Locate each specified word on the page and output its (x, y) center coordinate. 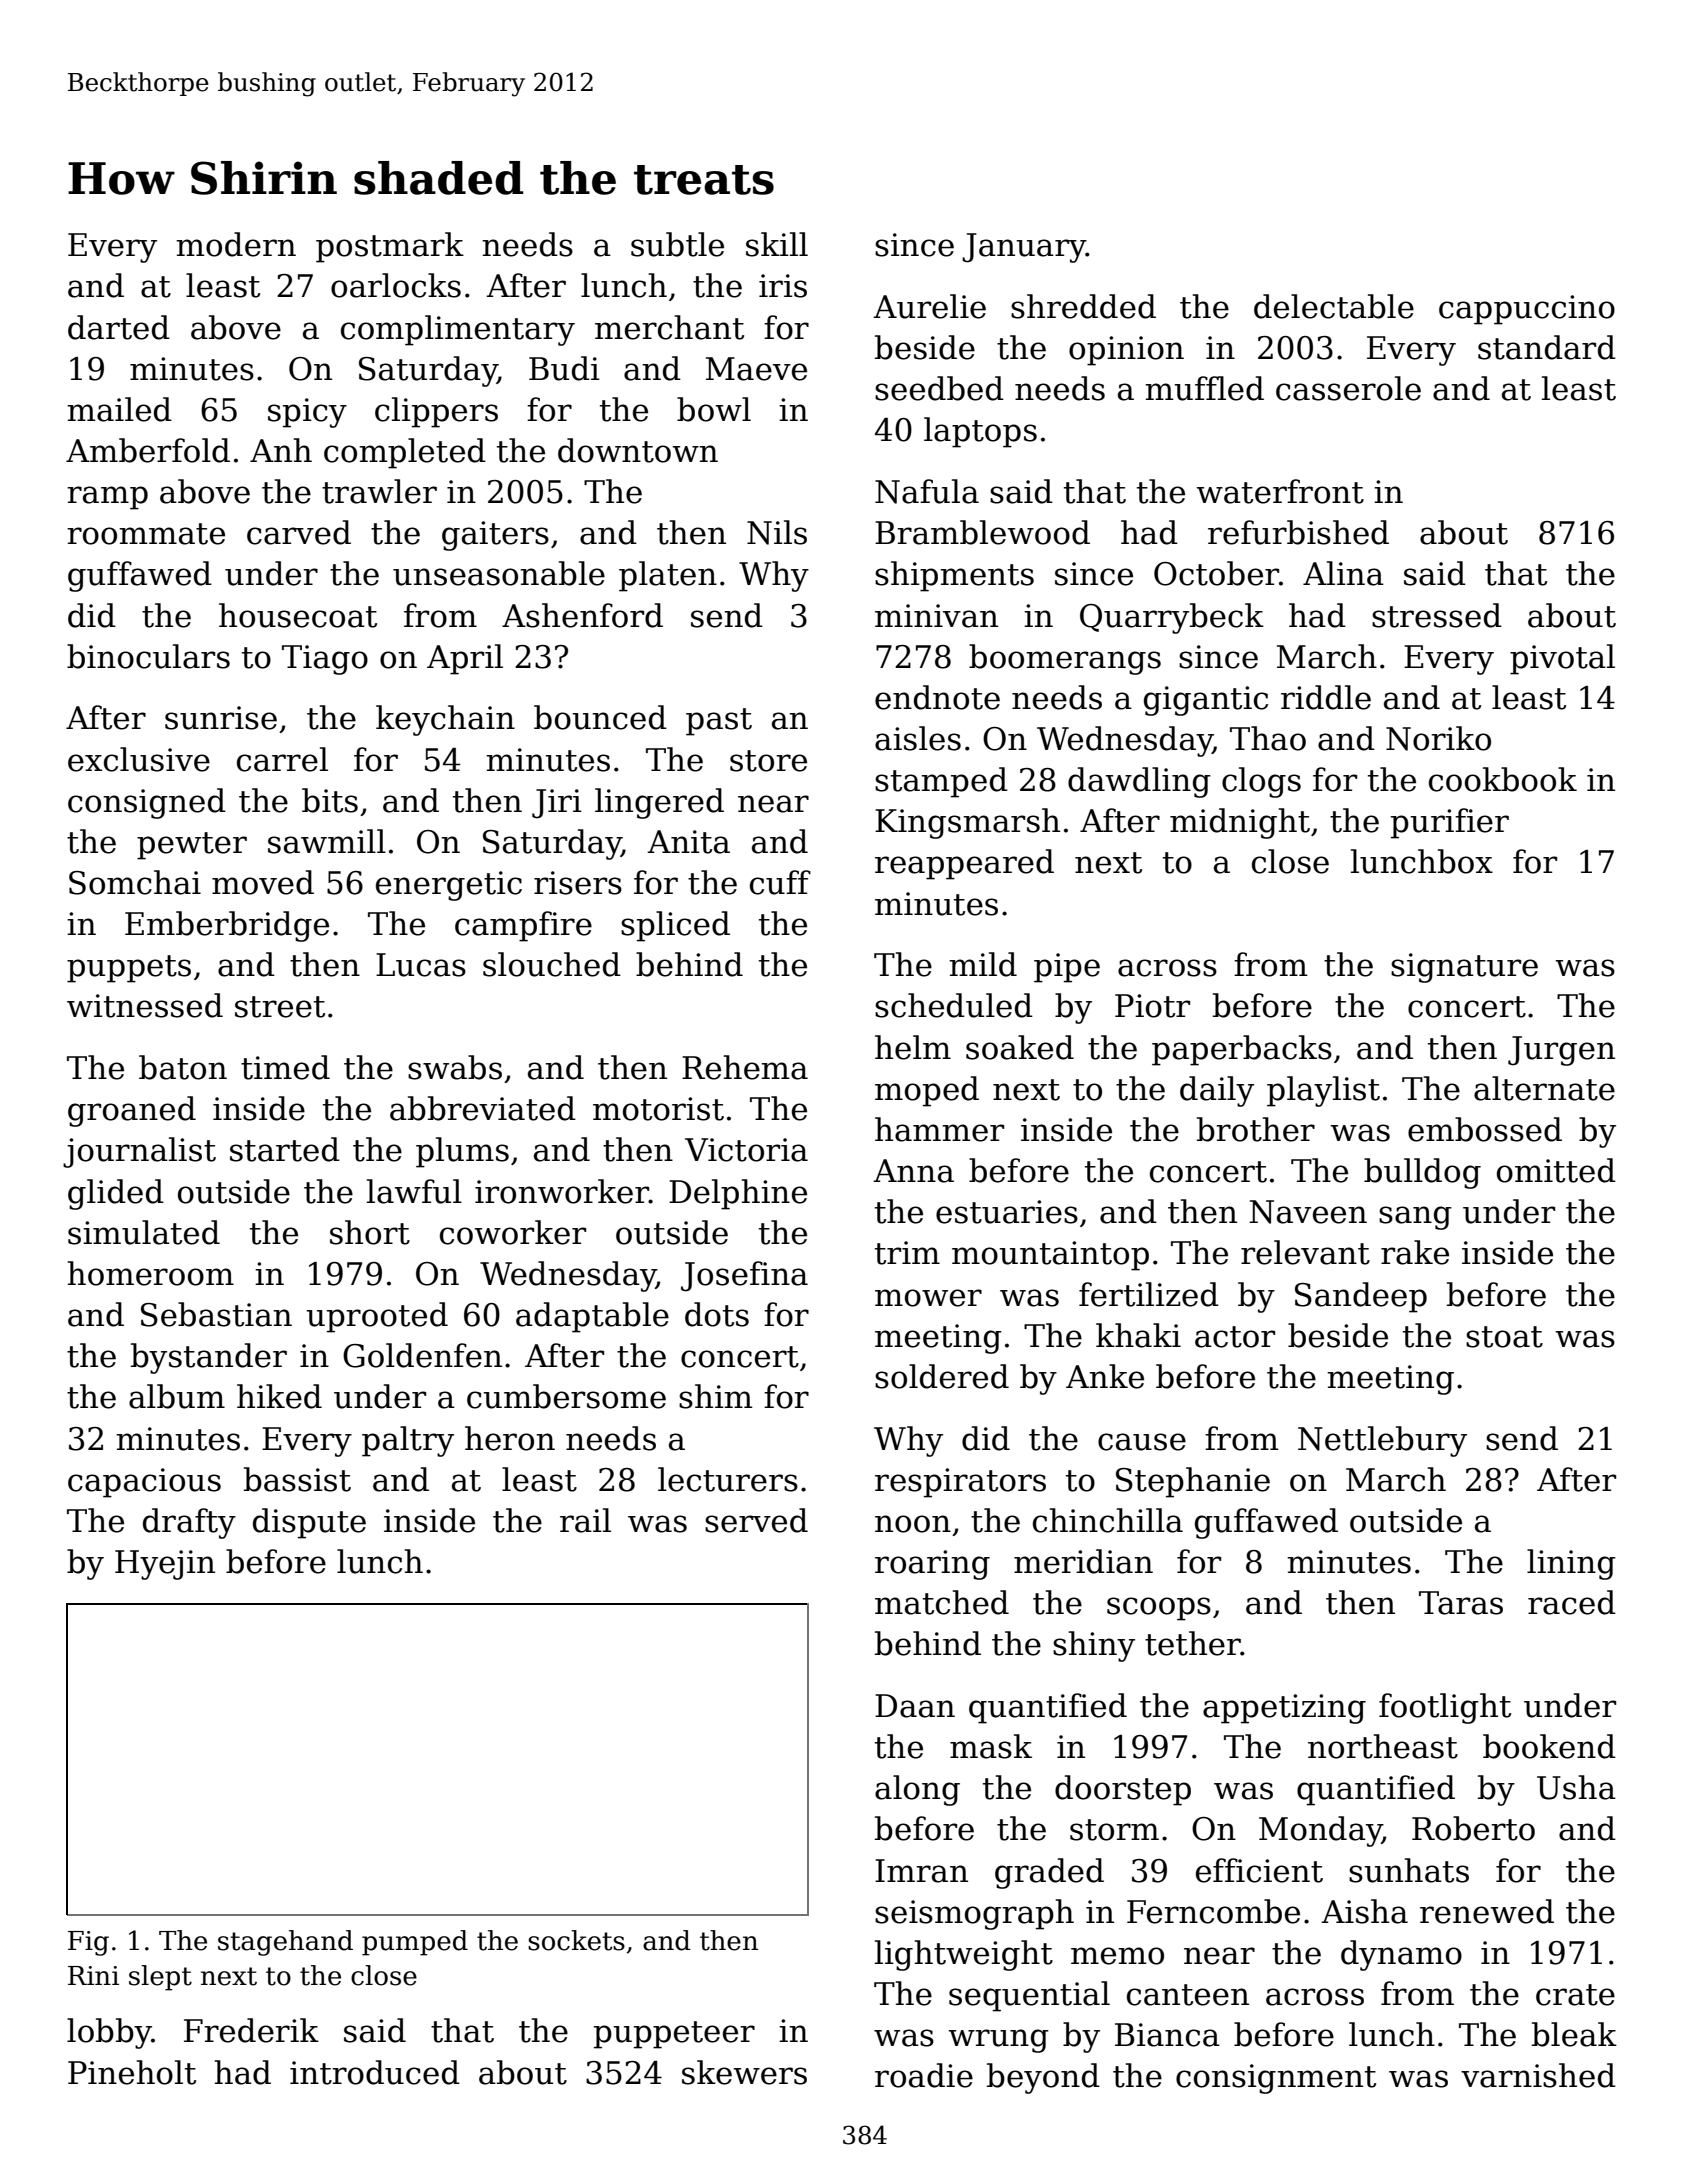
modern (236, 244)
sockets (576, 1940)
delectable (1334, 306)
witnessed (145, 1005)
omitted (1556, 1170)
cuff (780, 882)
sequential (1029, 1996)
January (1024, 248)
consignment (1276, 2079)
